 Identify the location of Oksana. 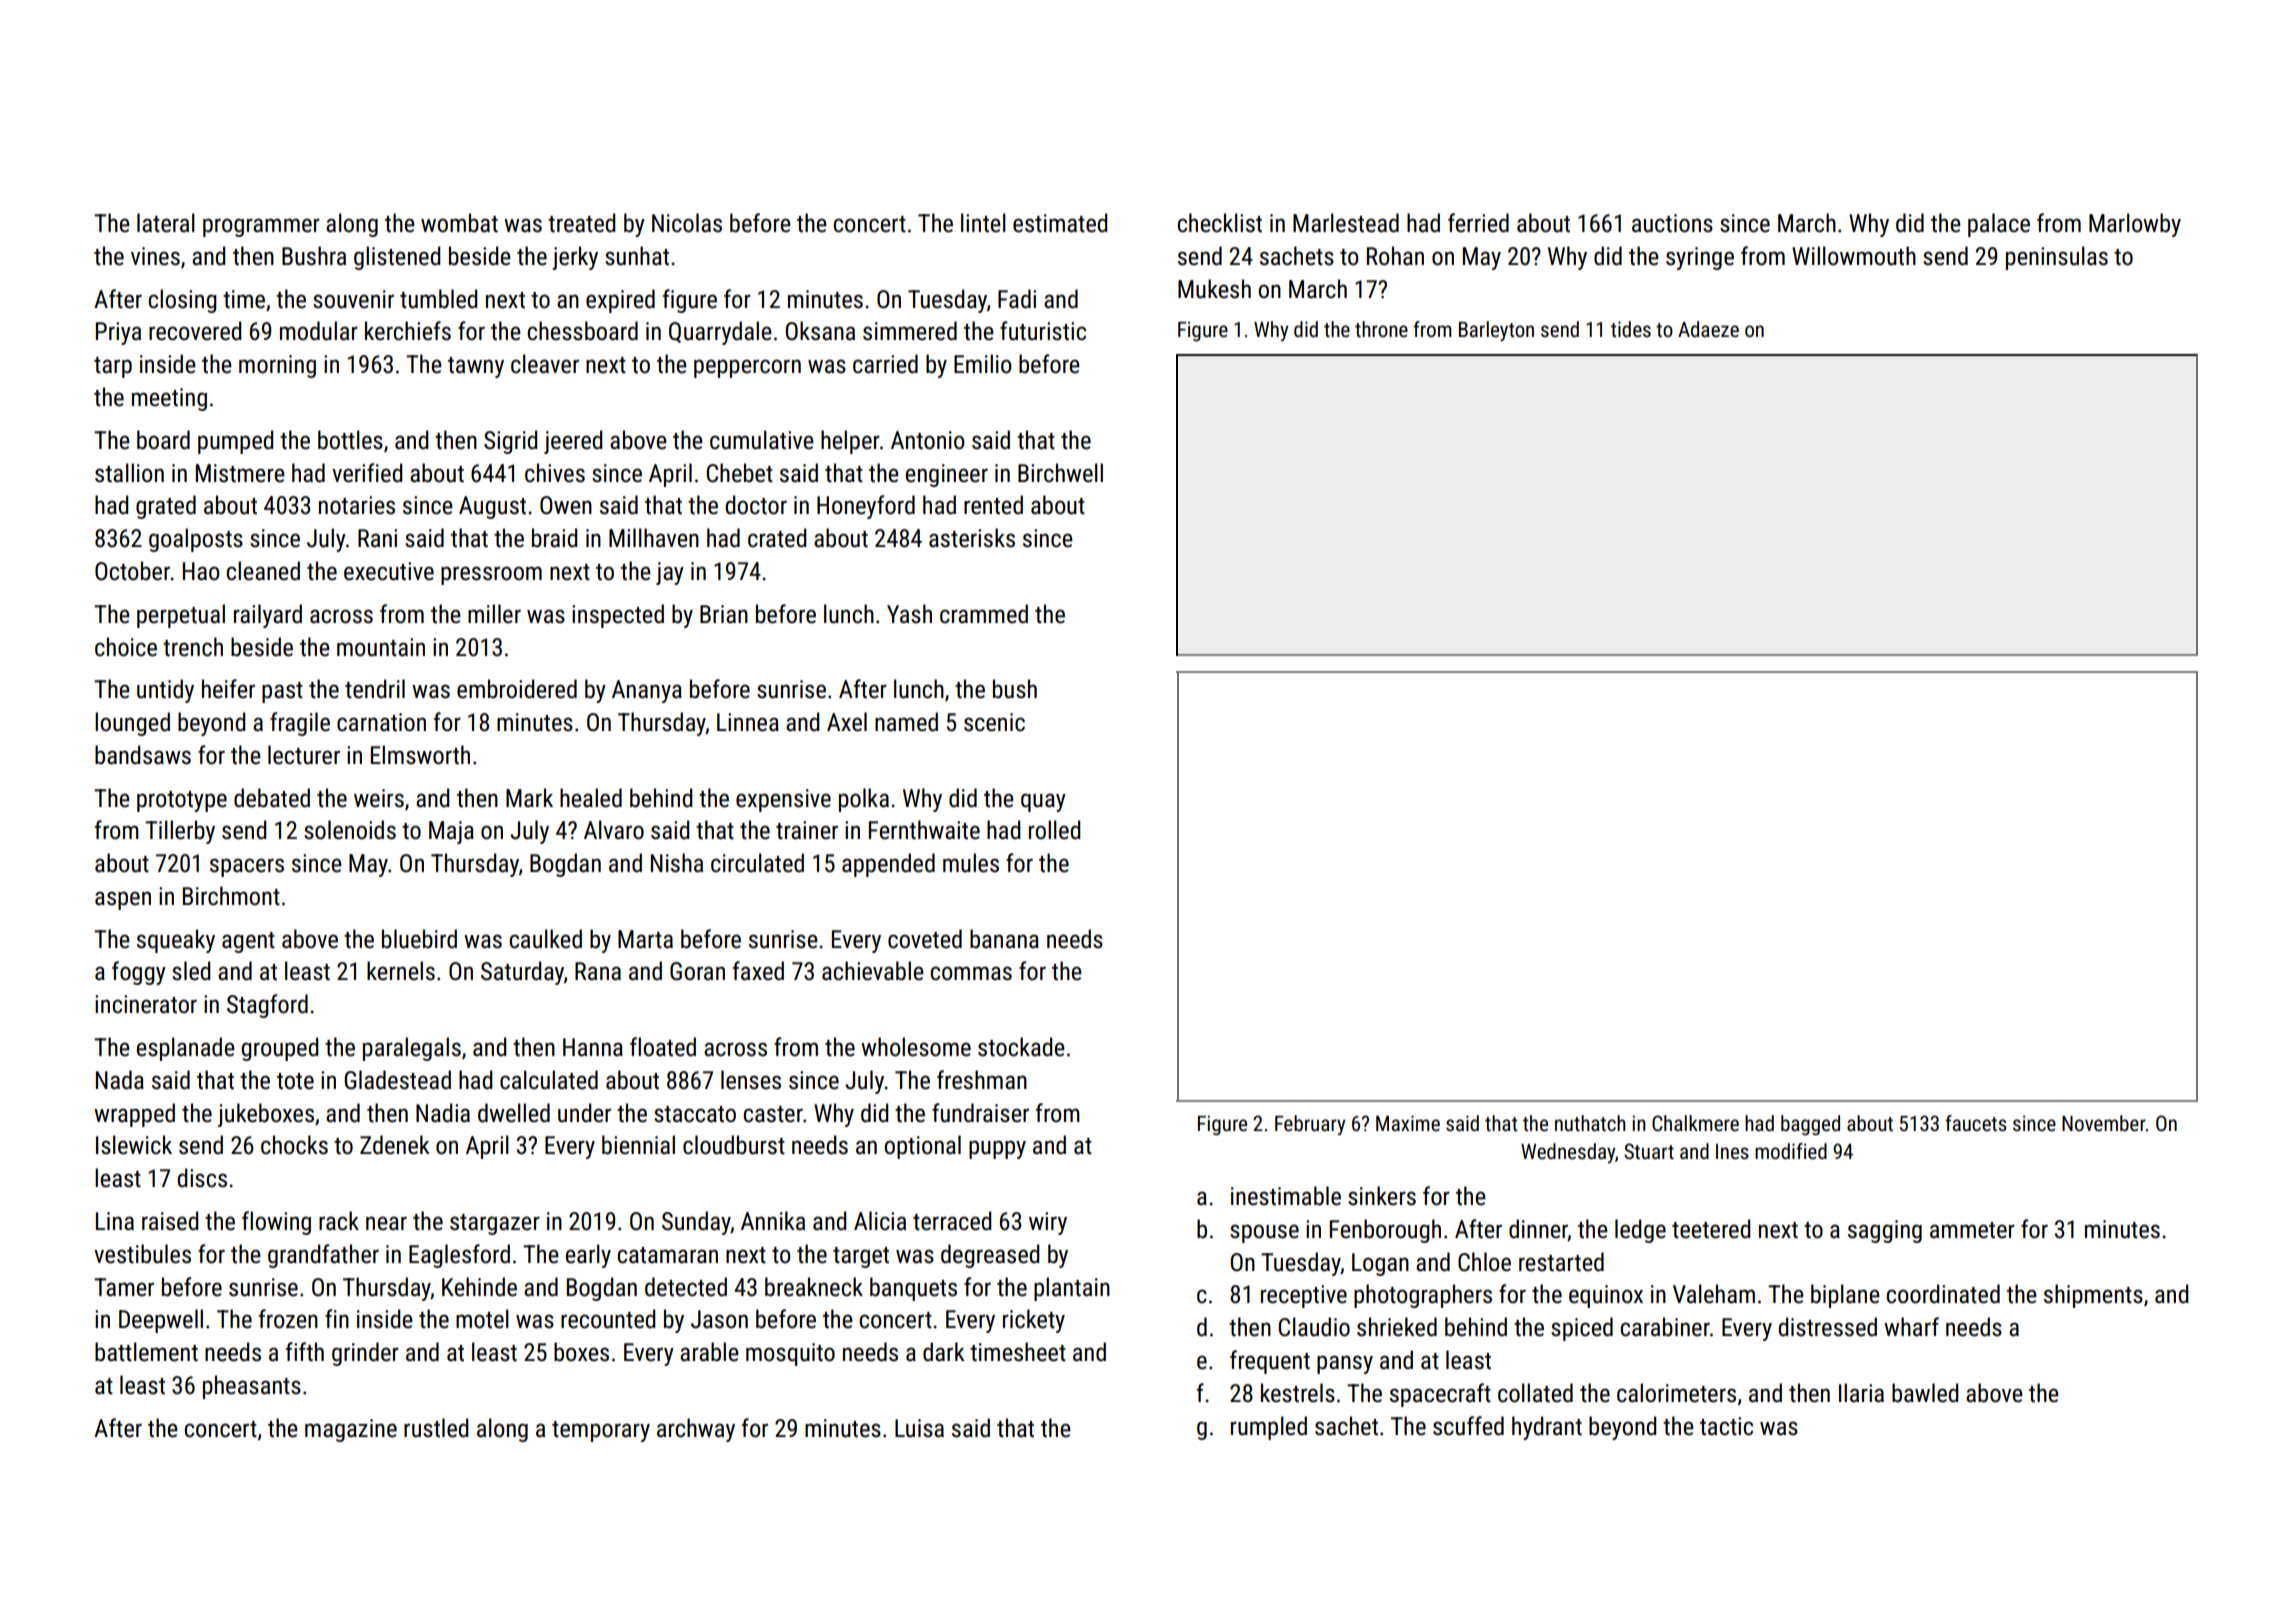
(820, 331).
